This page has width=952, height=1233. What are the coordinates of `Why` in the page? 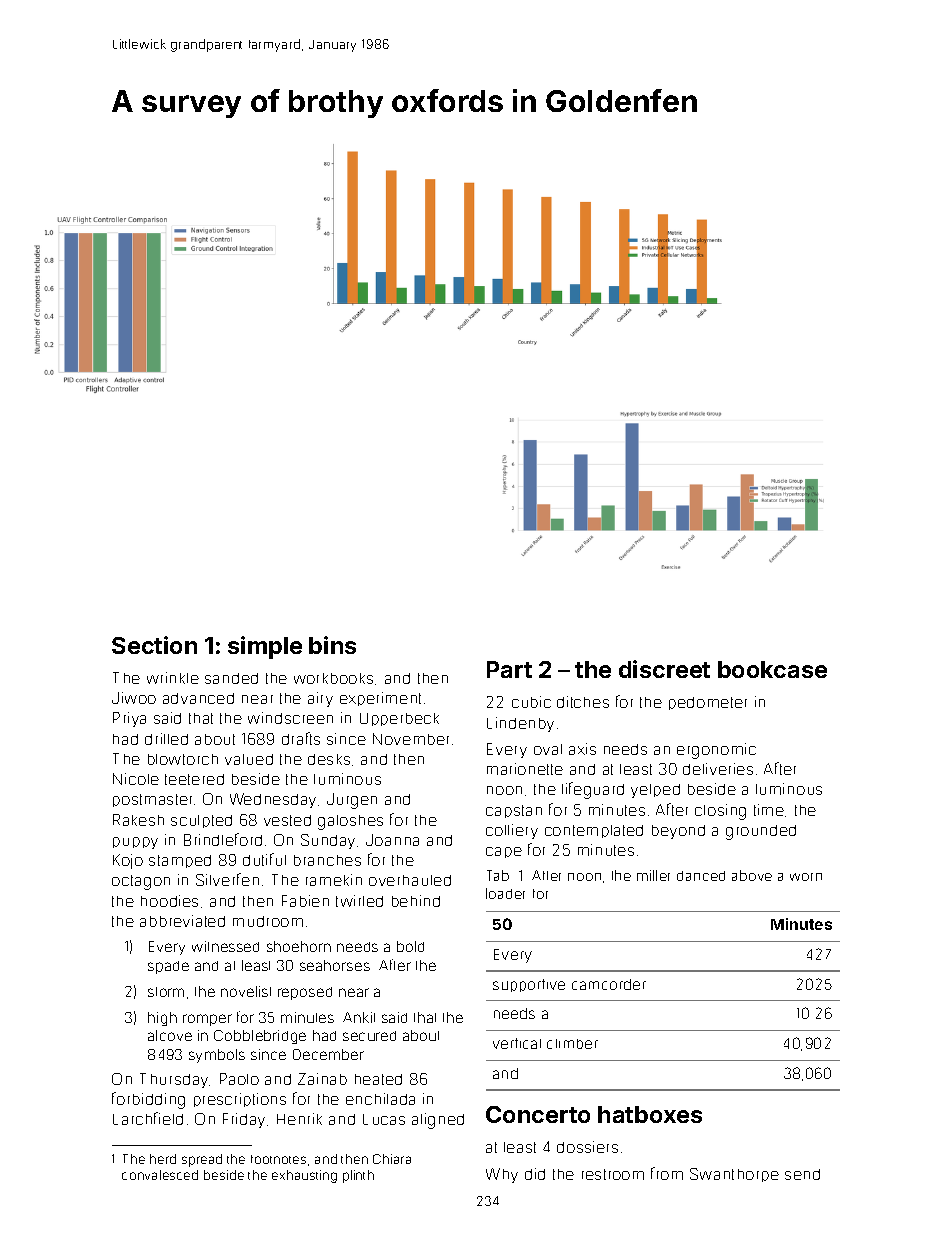 It's located at (502, 1175).
